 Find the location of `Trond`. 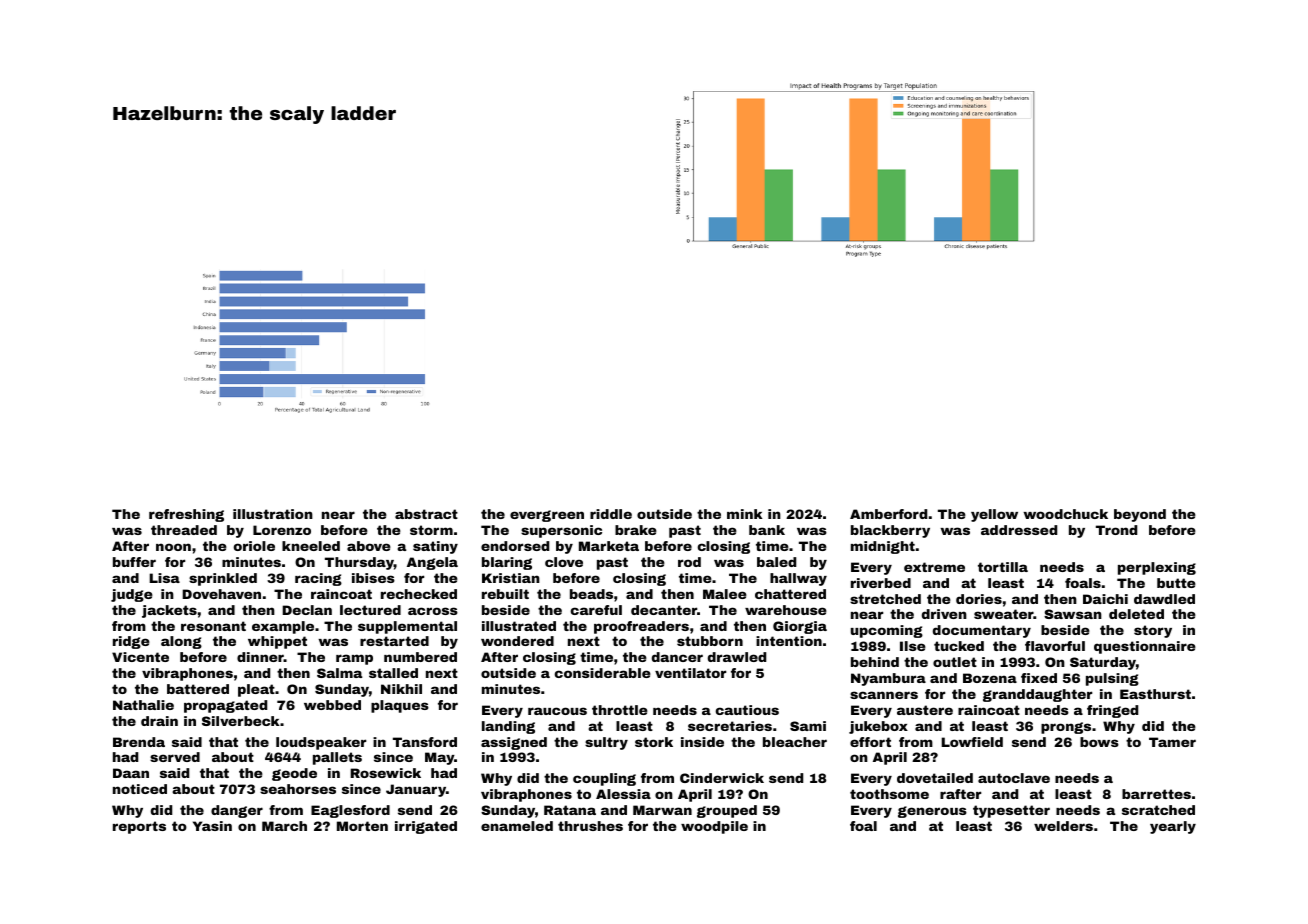

Trond is located at coordinates (1116, 530).
